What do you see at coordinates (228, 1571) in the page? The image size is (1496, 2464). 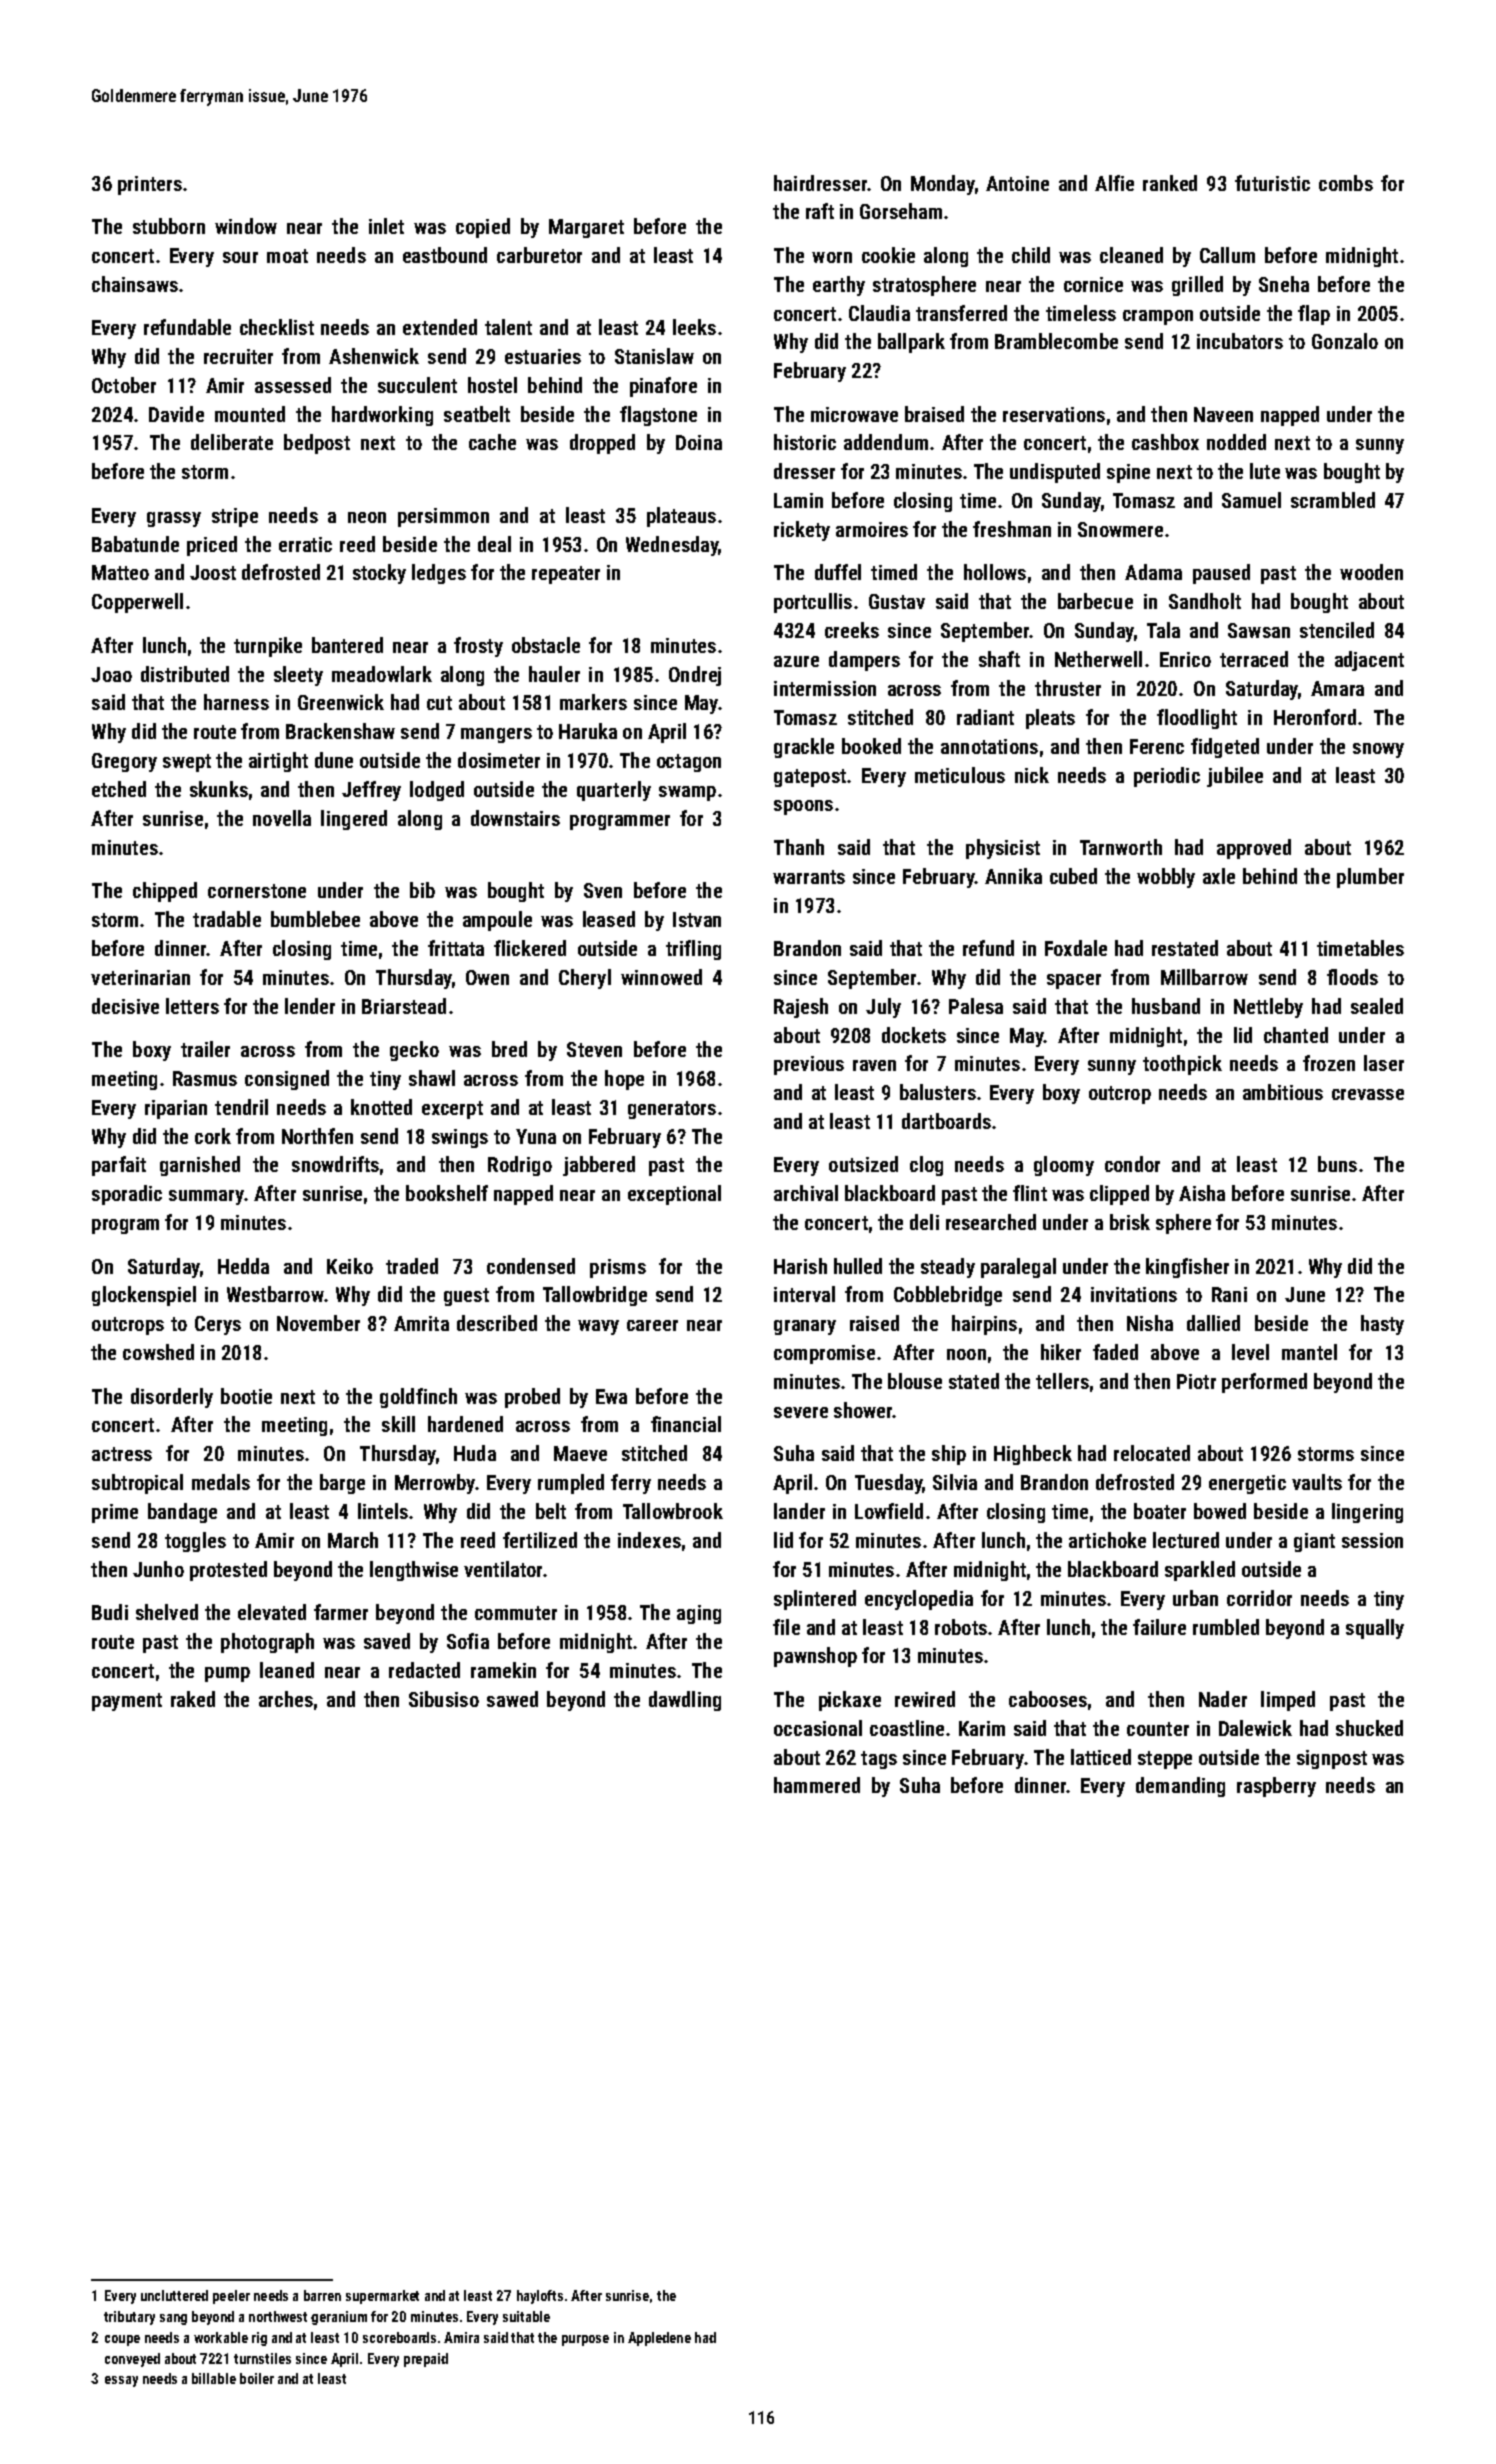 I see `protested` at bounding box center [228, 1571].
